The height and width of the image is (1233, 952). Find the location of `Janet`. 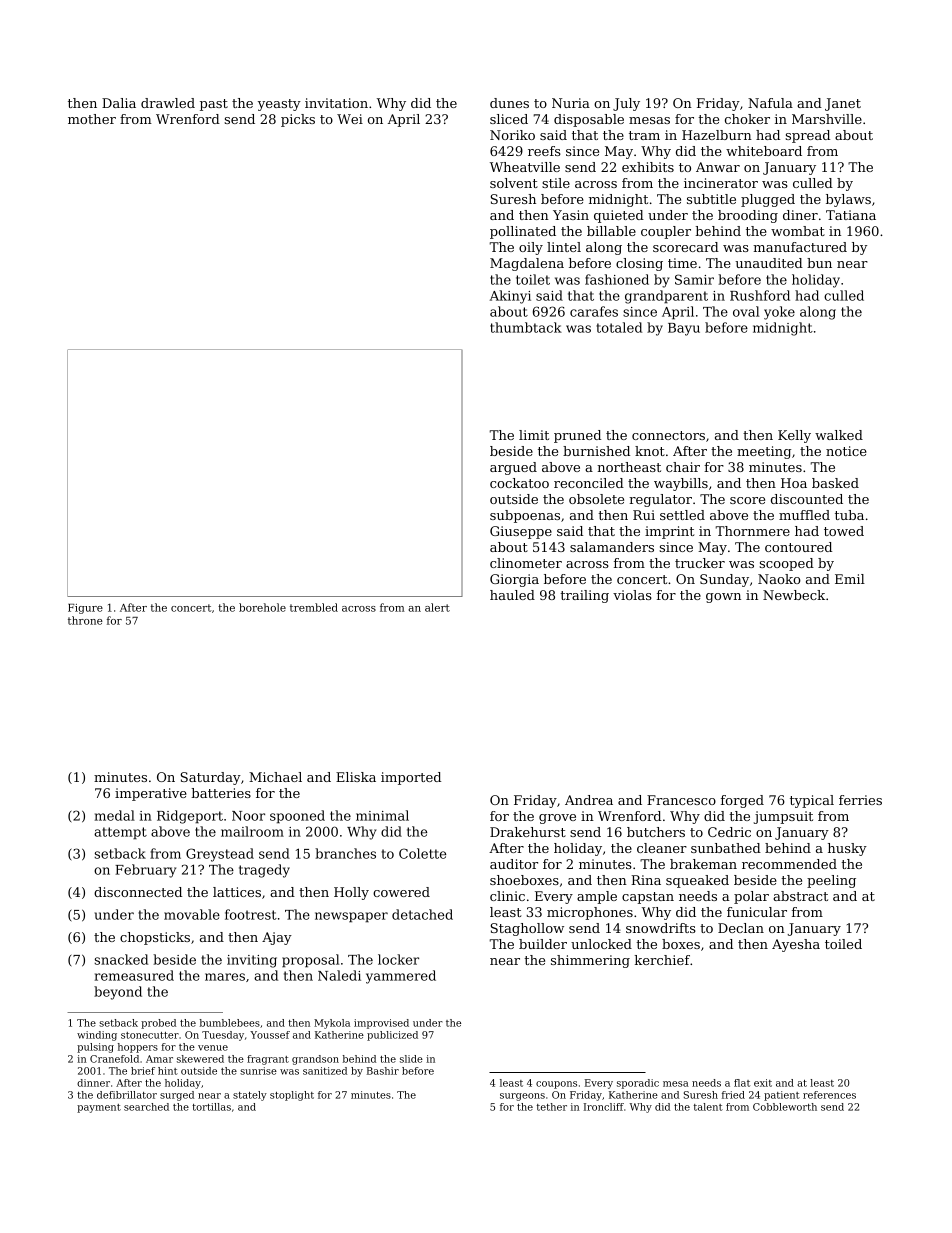

Janet is located at coordinates (843, 104).
